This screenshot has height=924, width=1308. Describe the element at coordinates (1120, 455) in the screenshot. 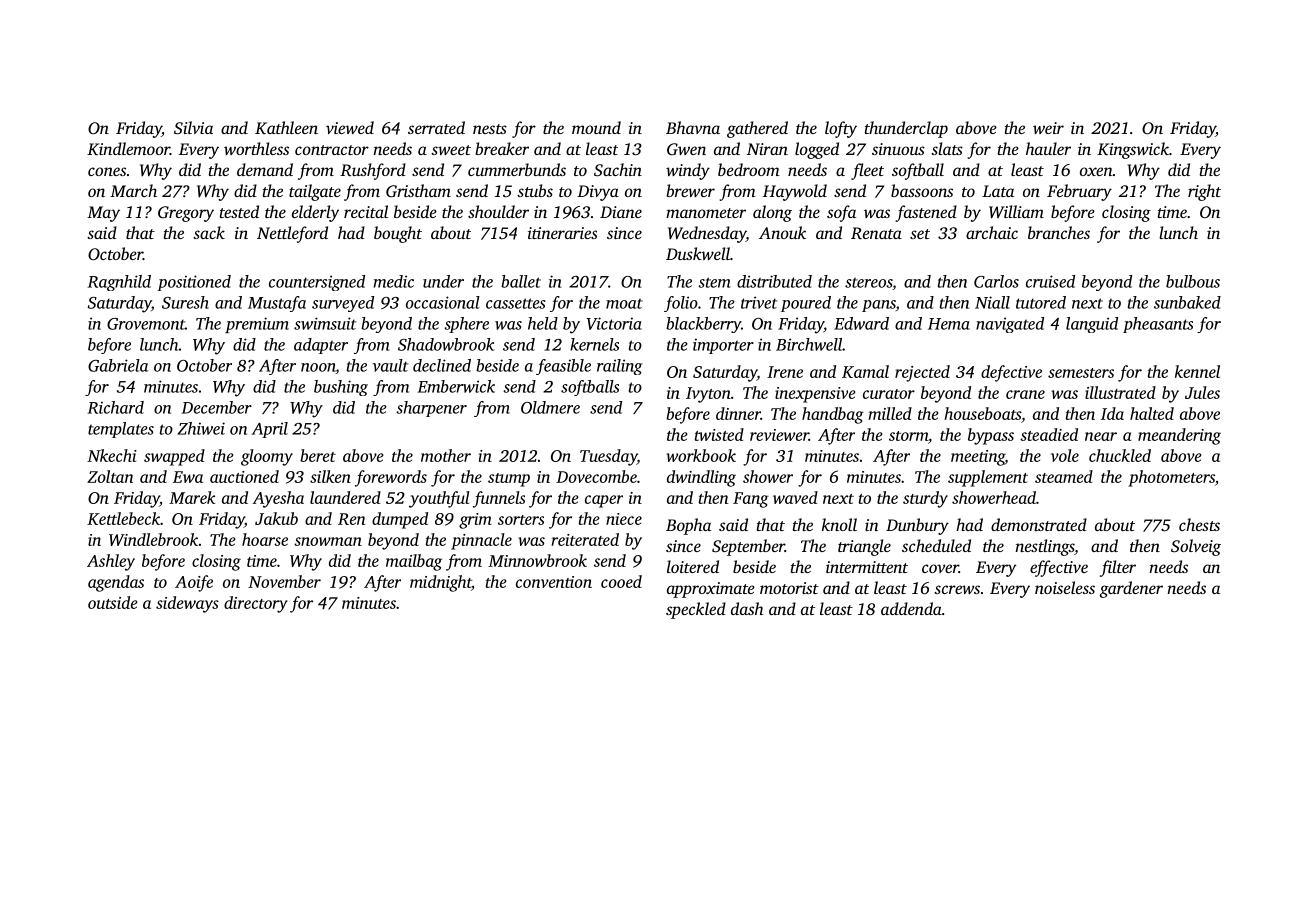

I see `chuckled` at that location.
